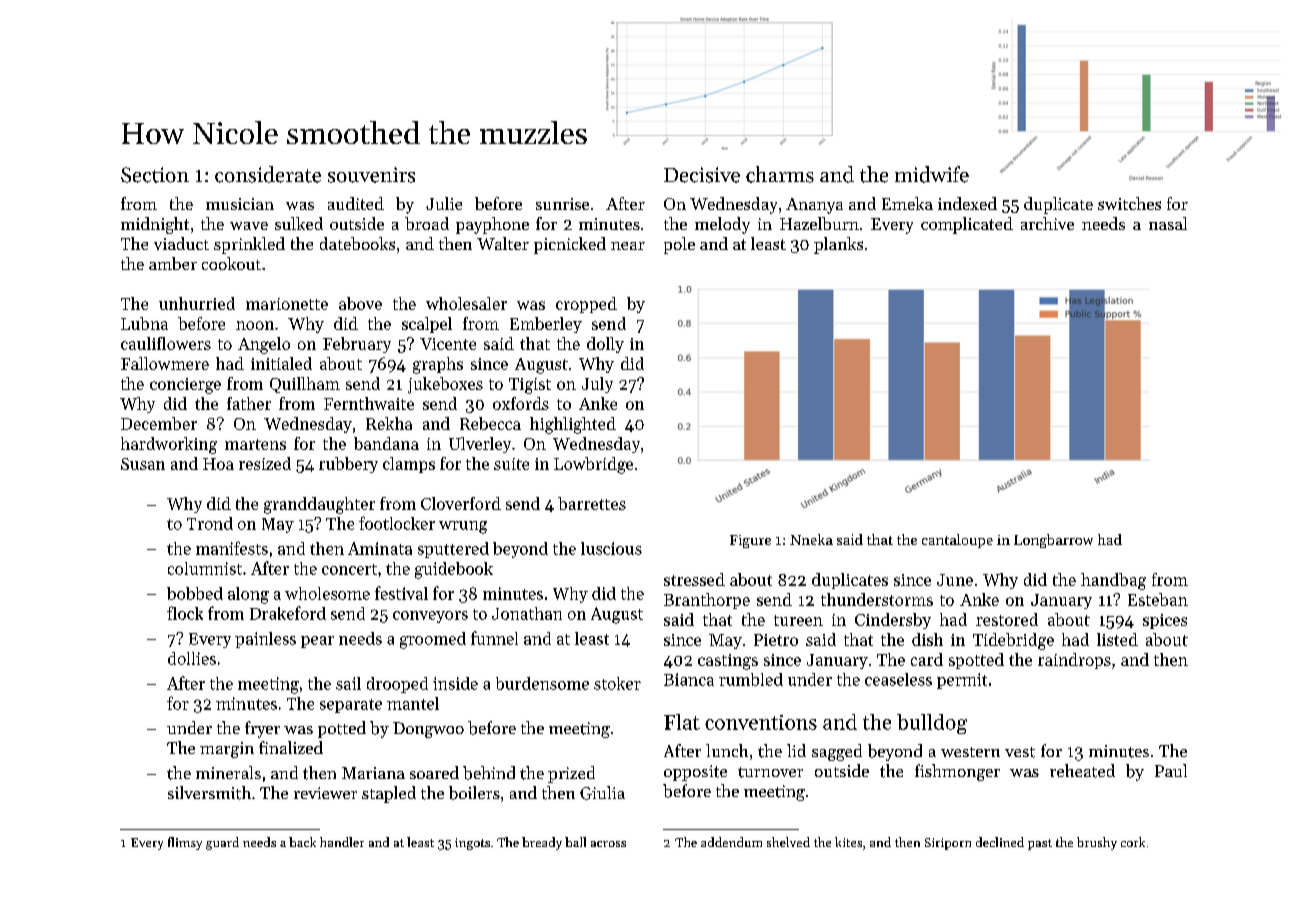 The height and width of the image is (924, 1308). Describe the element at coordinates (527, 613) in the image. I see `Jonathan` at that location.
